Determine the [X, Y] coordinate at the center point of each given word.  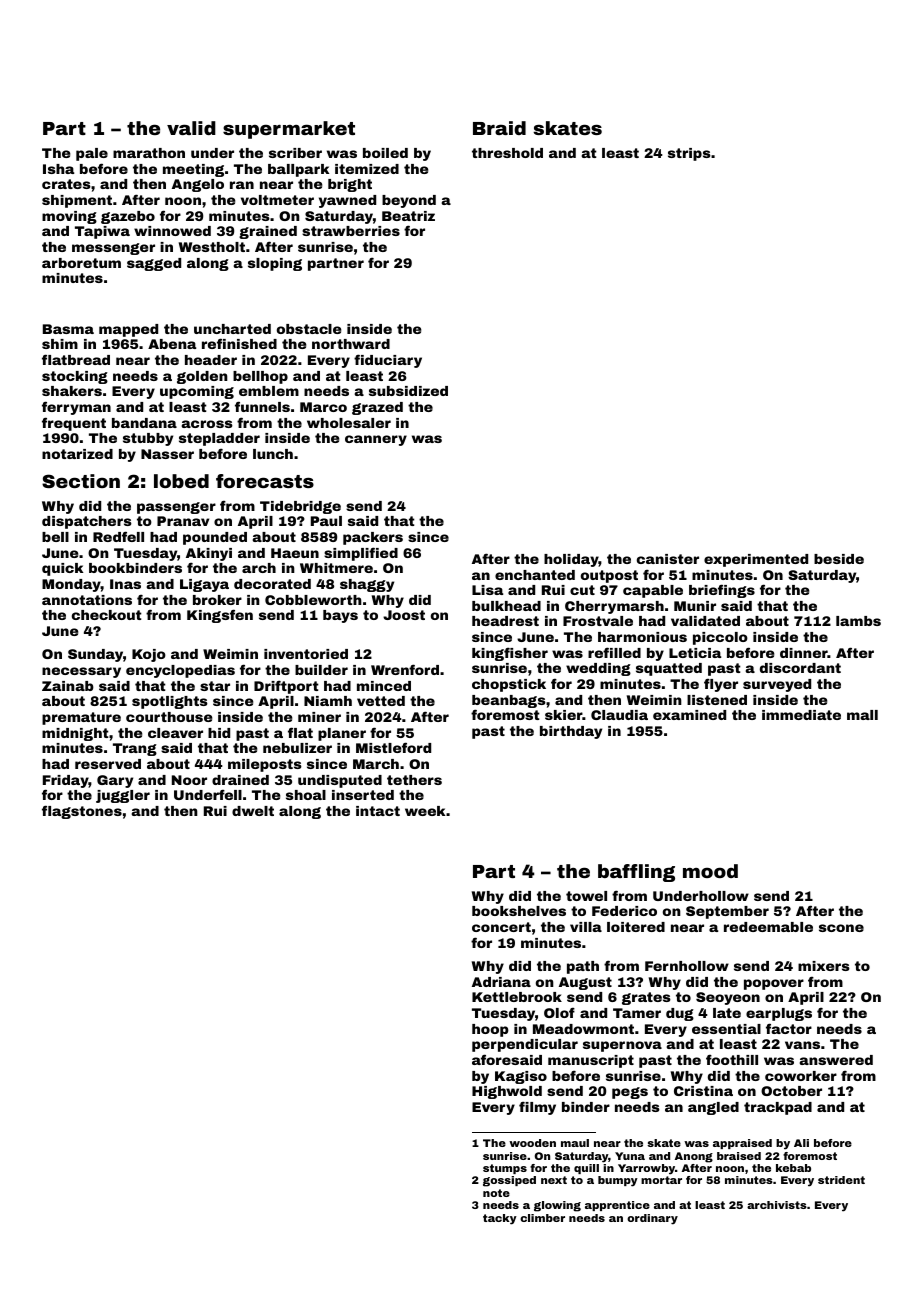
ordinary [652, 1219]
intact [378, 811]
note [496, 1193]
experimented [756, 560]
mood [710, 871]
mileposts [265, 765]
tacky [500, 1219]
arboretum [81, 263]
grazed [377, 408]
